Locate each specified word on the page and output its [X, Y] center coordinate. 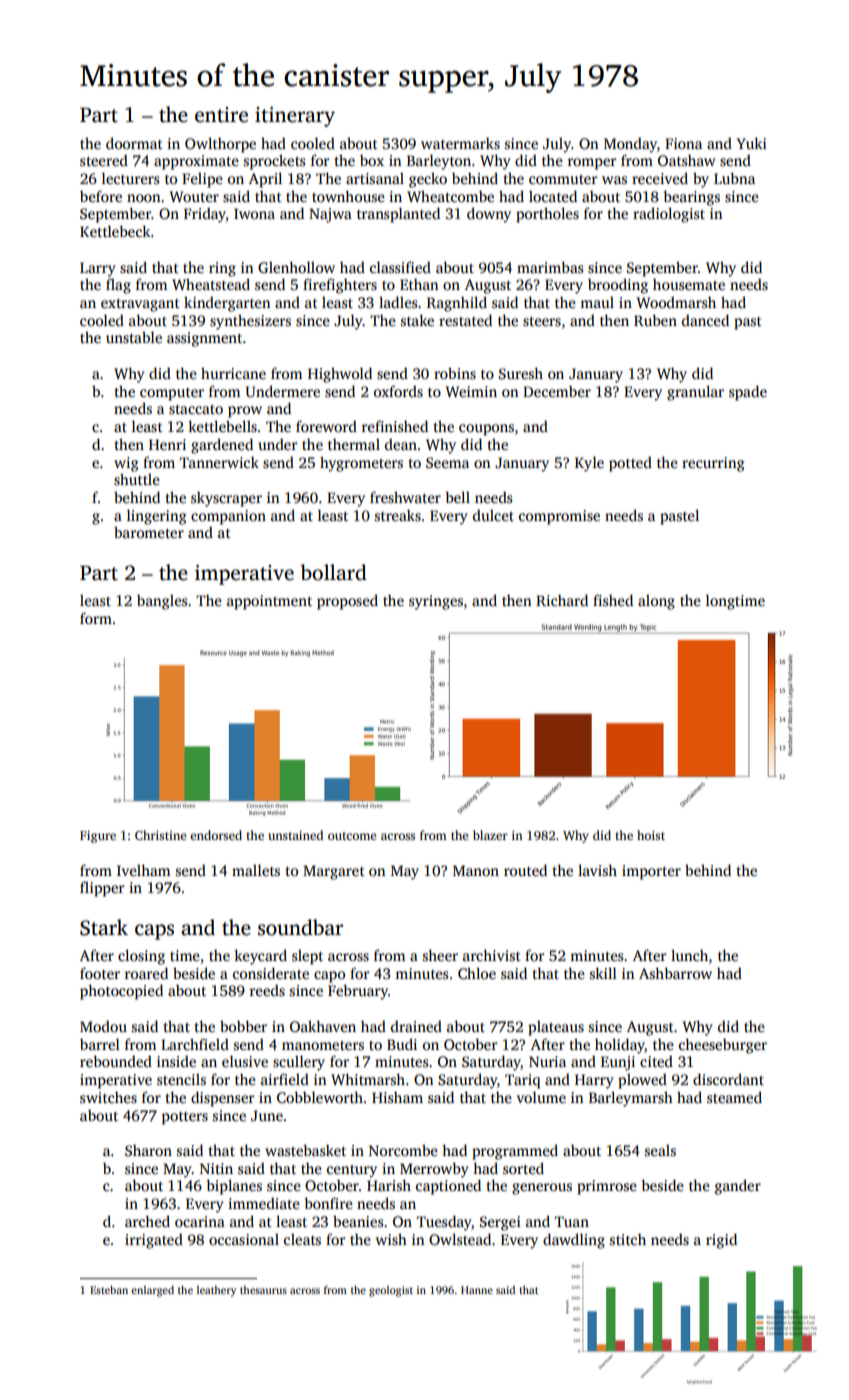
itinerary [295, 117]
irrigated [154, 1241]
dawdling [574, 1241]
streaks [398, 515]
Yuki [752, 143]
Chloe [477, 973]
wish [391, 1239]
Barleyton [439, 162]
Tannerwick [219, 462]
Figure [98, 837]
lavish [597, 870]
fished [613, 600]
